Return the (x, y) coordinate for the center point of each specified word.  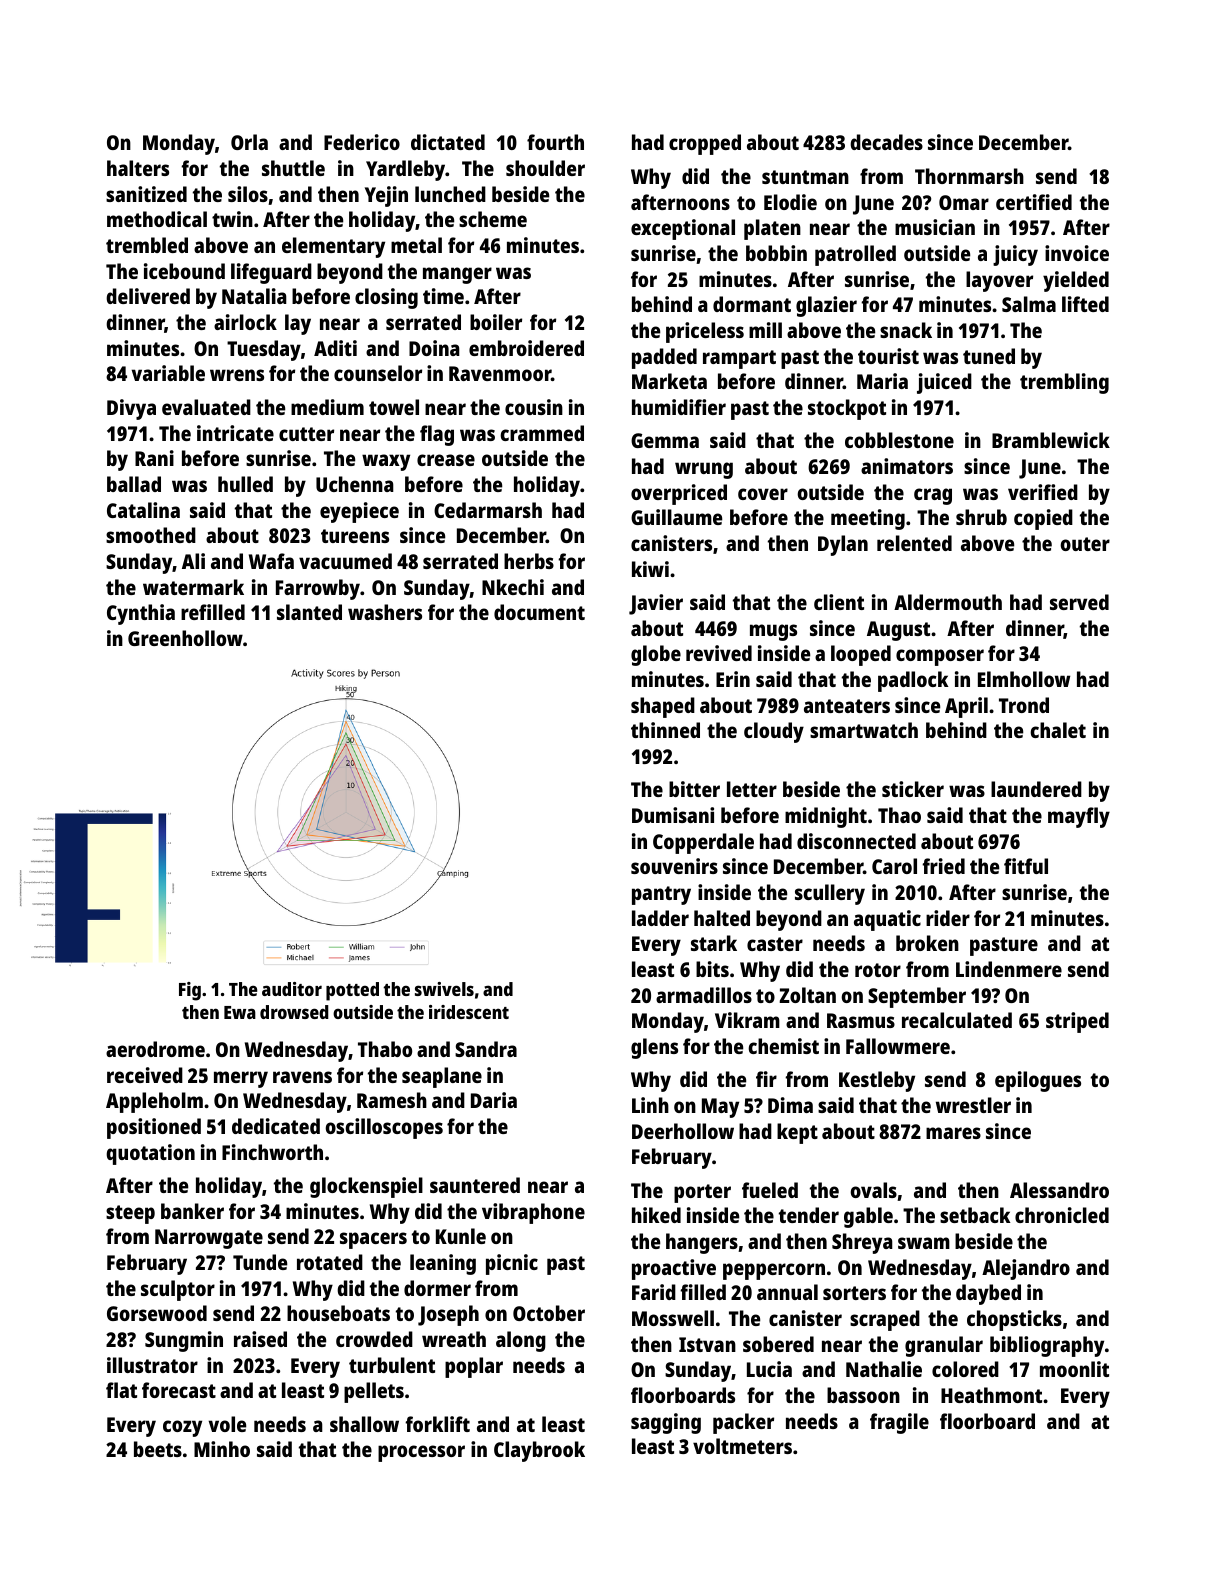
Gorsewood (157, 1313)
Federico (362, 142)
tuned (989, 356)
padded (664, 358)
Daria (494, 1100)
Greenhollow (185, 638)
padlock (913, 681)
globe (656, 655)
